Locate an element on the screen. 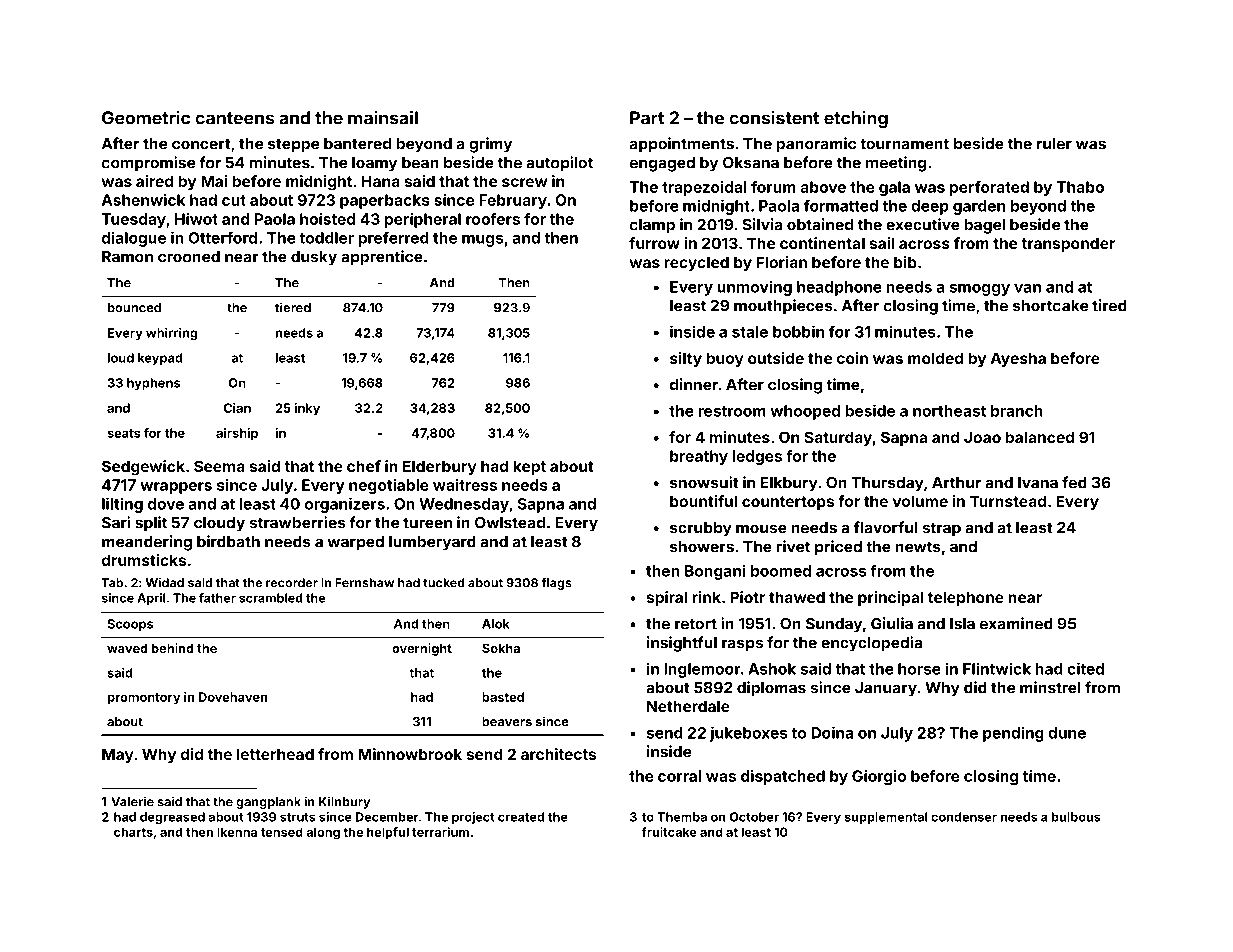  tiered is located at coordinates (293, 307).
